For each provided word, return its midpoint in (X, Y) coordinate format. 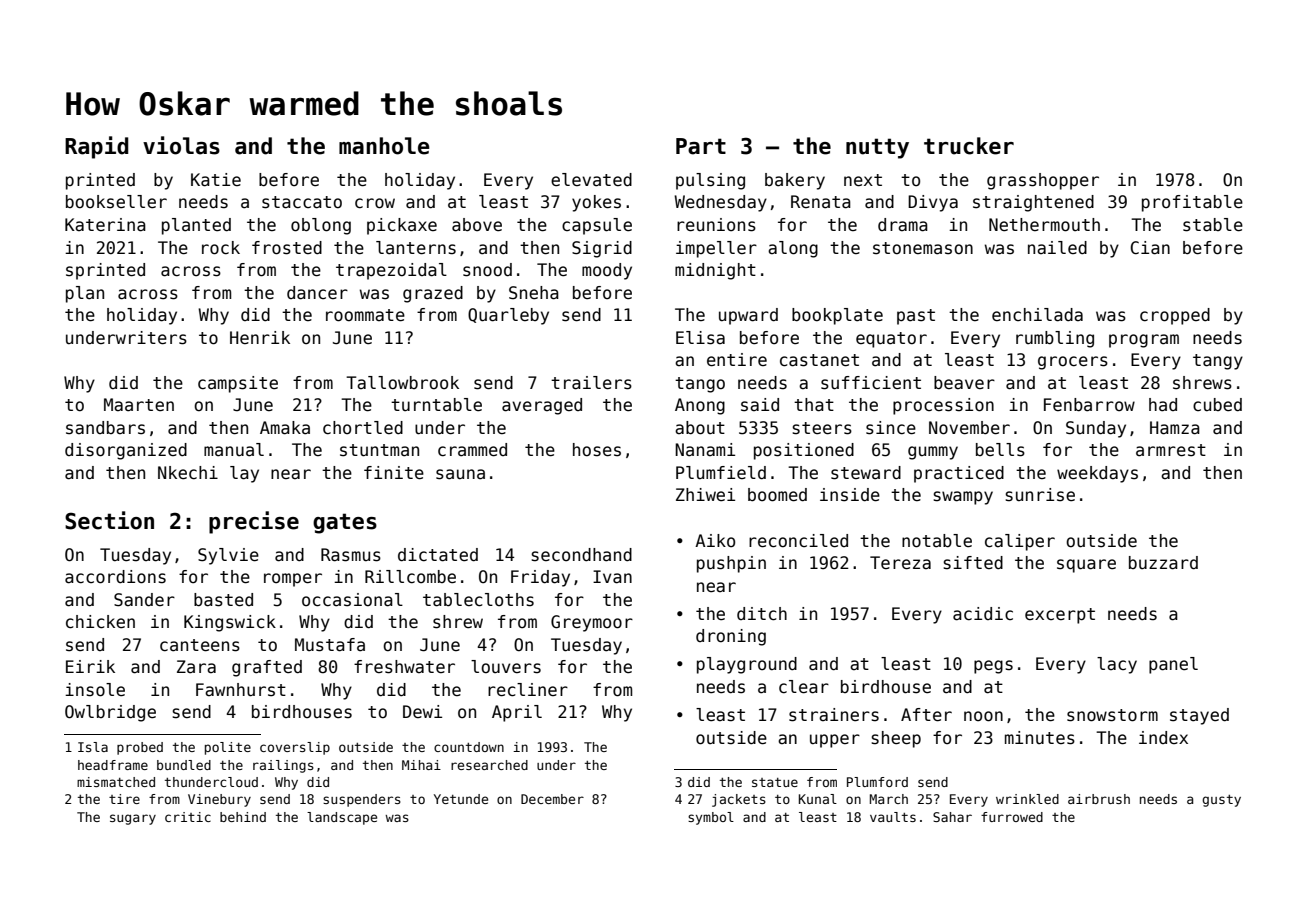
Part (701, 146)
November (969, 428)
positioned (804, 451)
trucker (969, 146)
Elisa (700, 338)
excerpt (1060, 616)
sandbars (105, 428)
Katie (216, 180)
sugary (133, 819)
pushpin (731, 564)
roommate (365, 315)
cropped (1175, 316)
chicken (100, 622)
